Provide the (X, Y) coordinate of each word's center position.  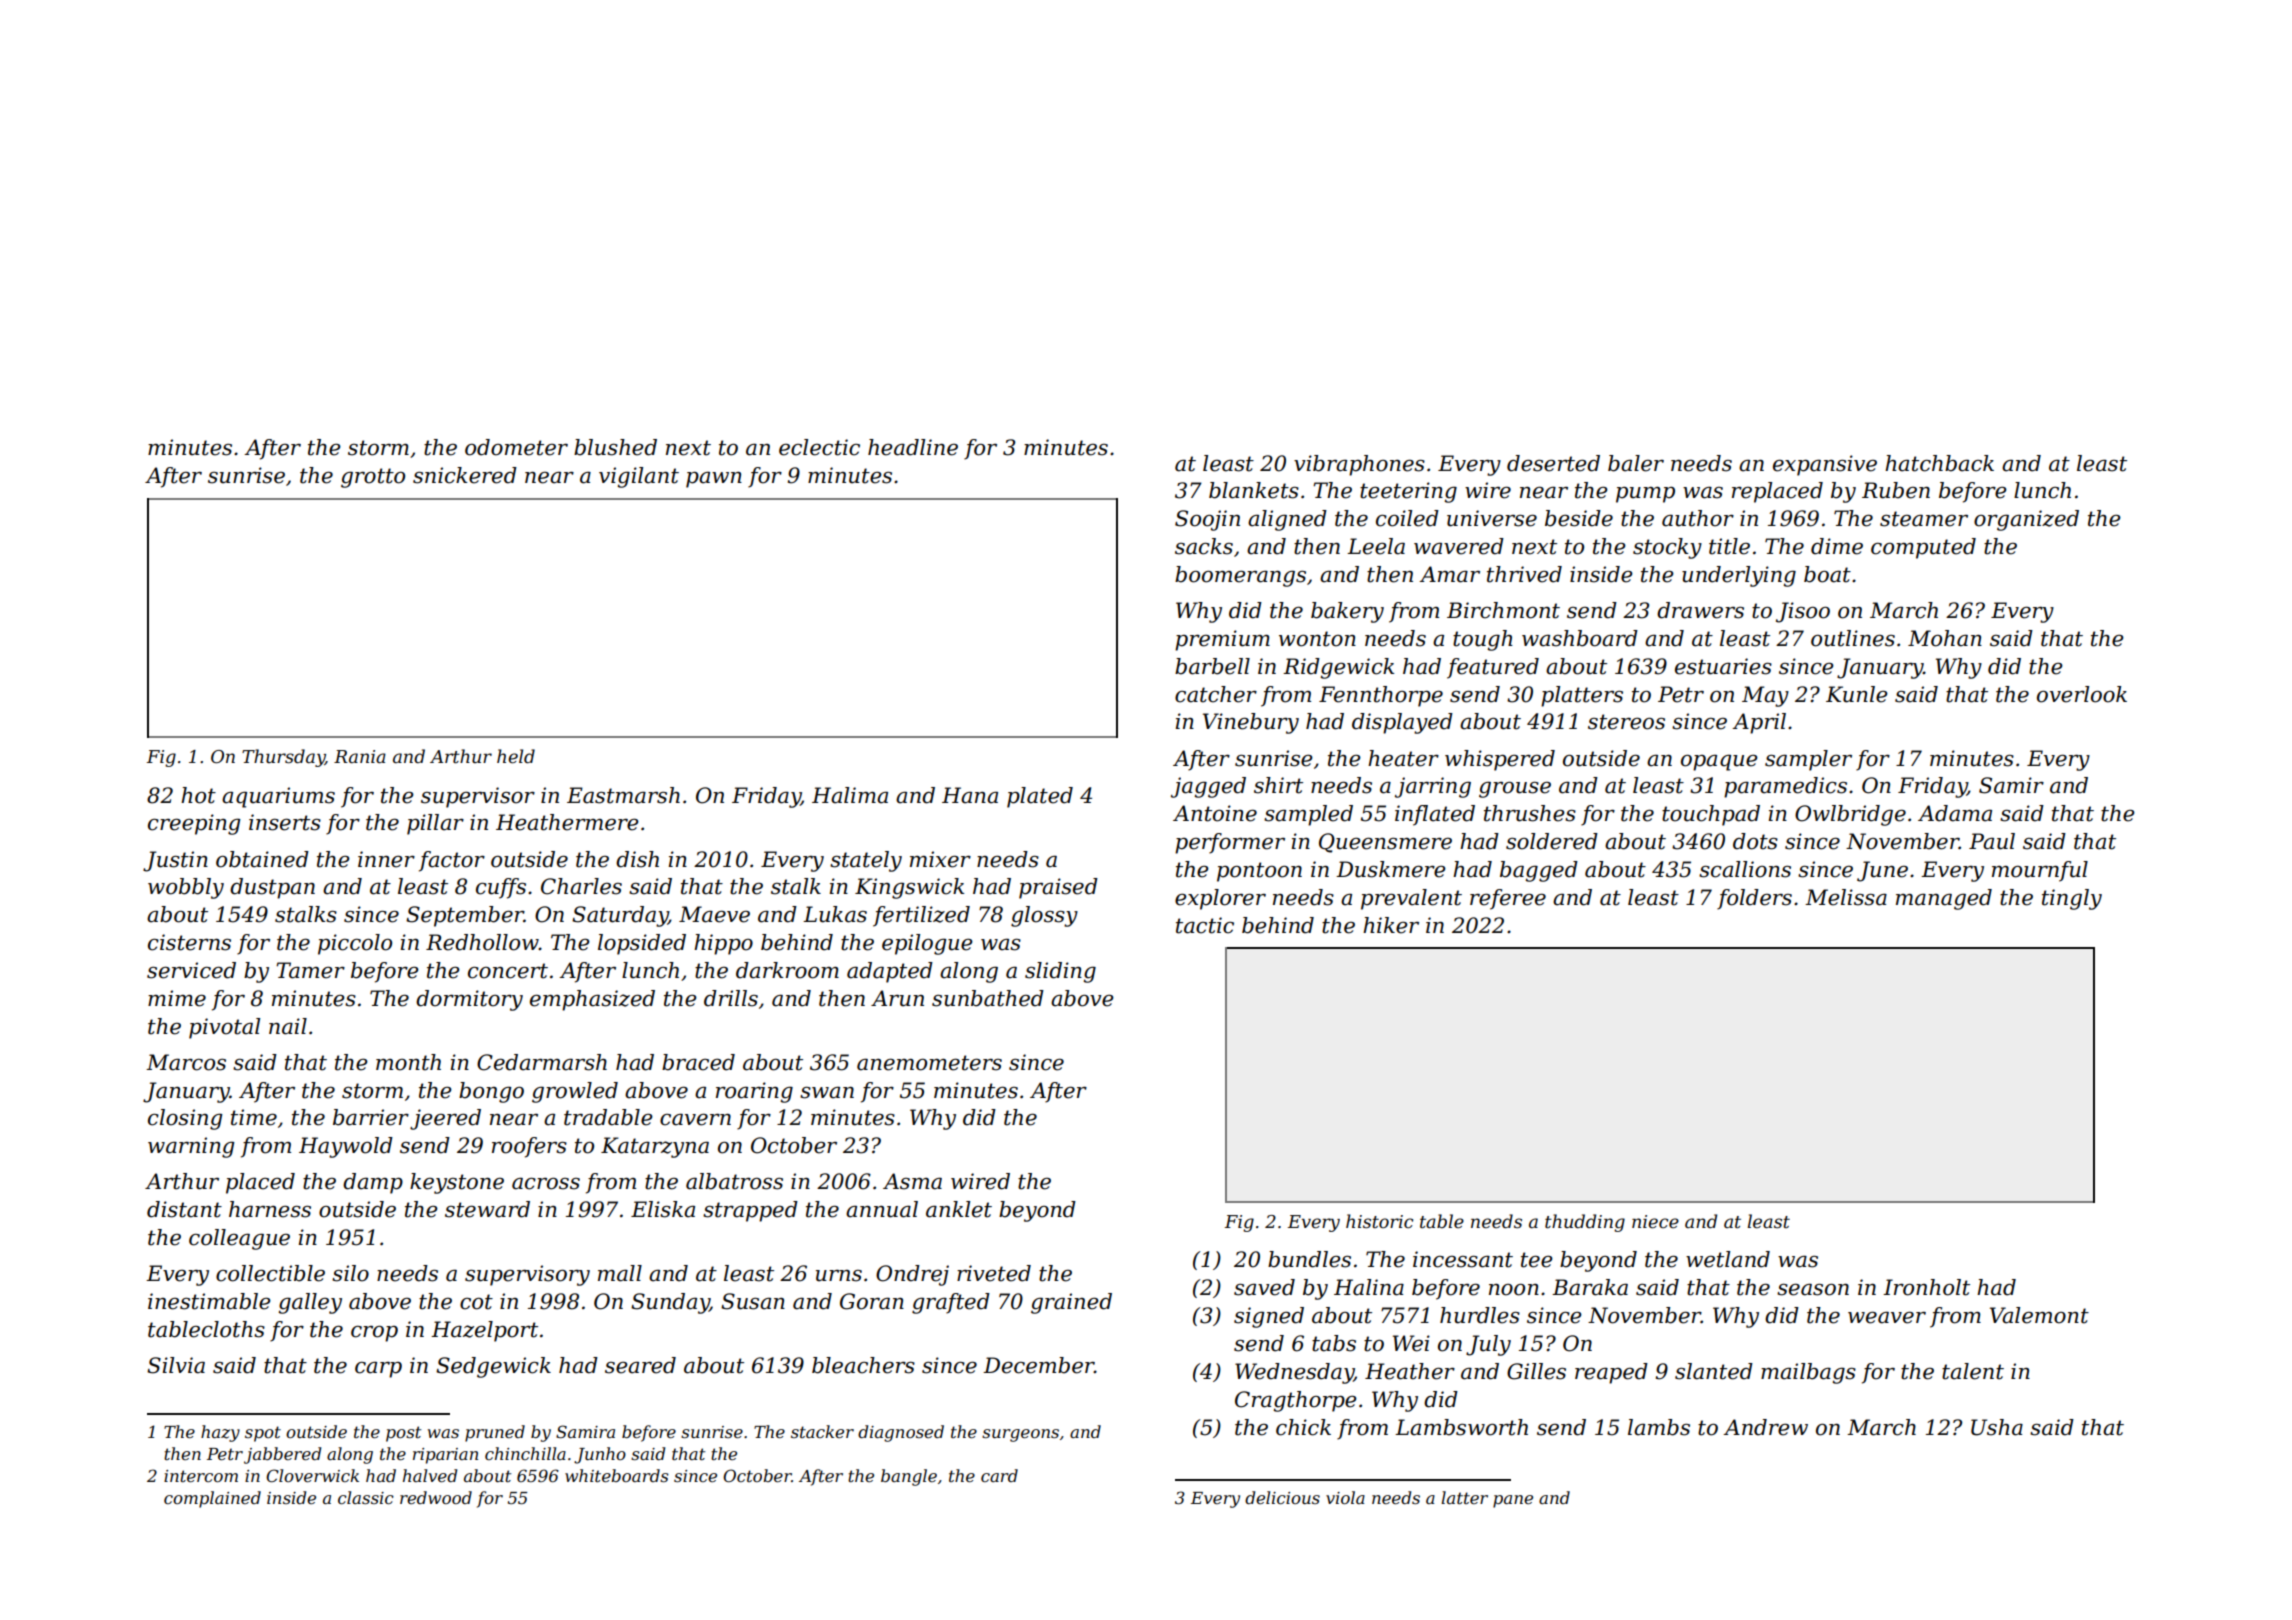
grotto (373, 478)
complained (212, 1499)
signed (1269, 1317)
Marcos (186, 1062)
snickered (465, 475)
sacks (1204, 546)
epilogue (927, 944)
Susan (753, 1301)
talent (1973, 1371)
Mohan (1945, 638)
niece (1655, 1222)
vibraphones (1359, 465)
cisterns (189, 942)
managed (1944, 899)
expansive (1825, 465)
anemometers (929, 1063)
